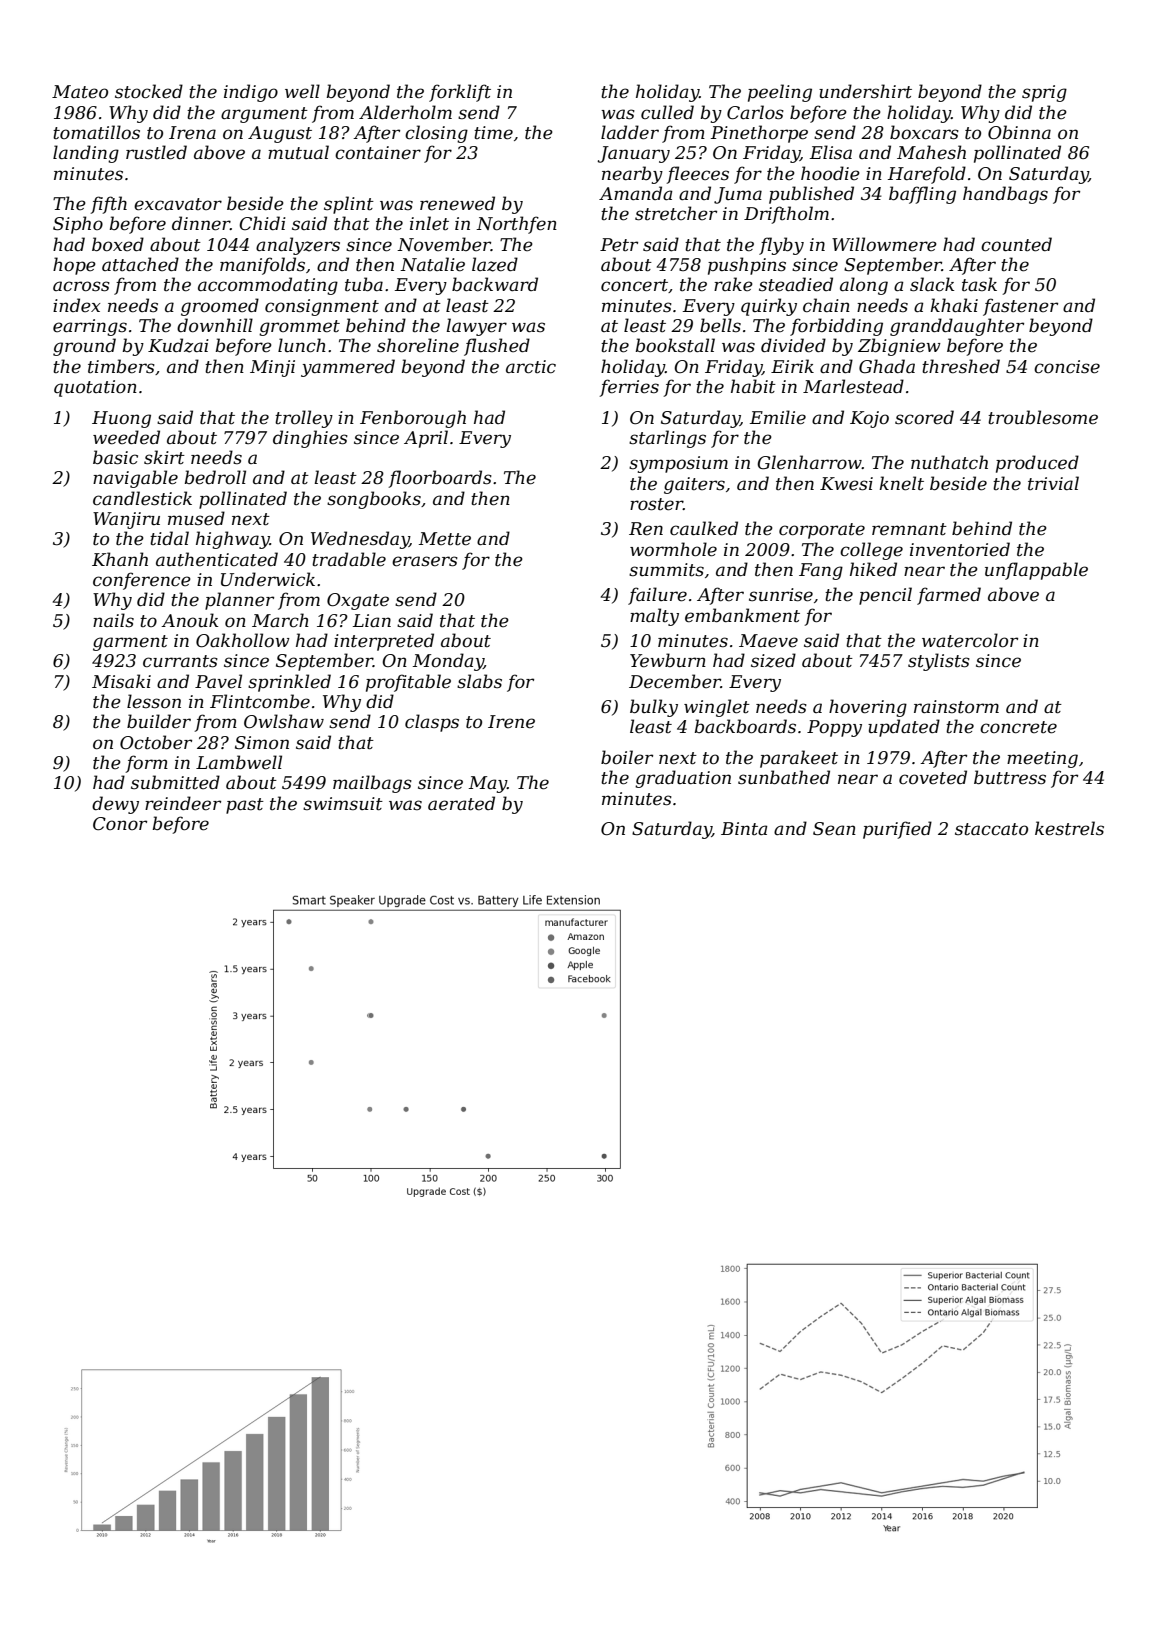  I want to click on arctic, so click(531, 367).
